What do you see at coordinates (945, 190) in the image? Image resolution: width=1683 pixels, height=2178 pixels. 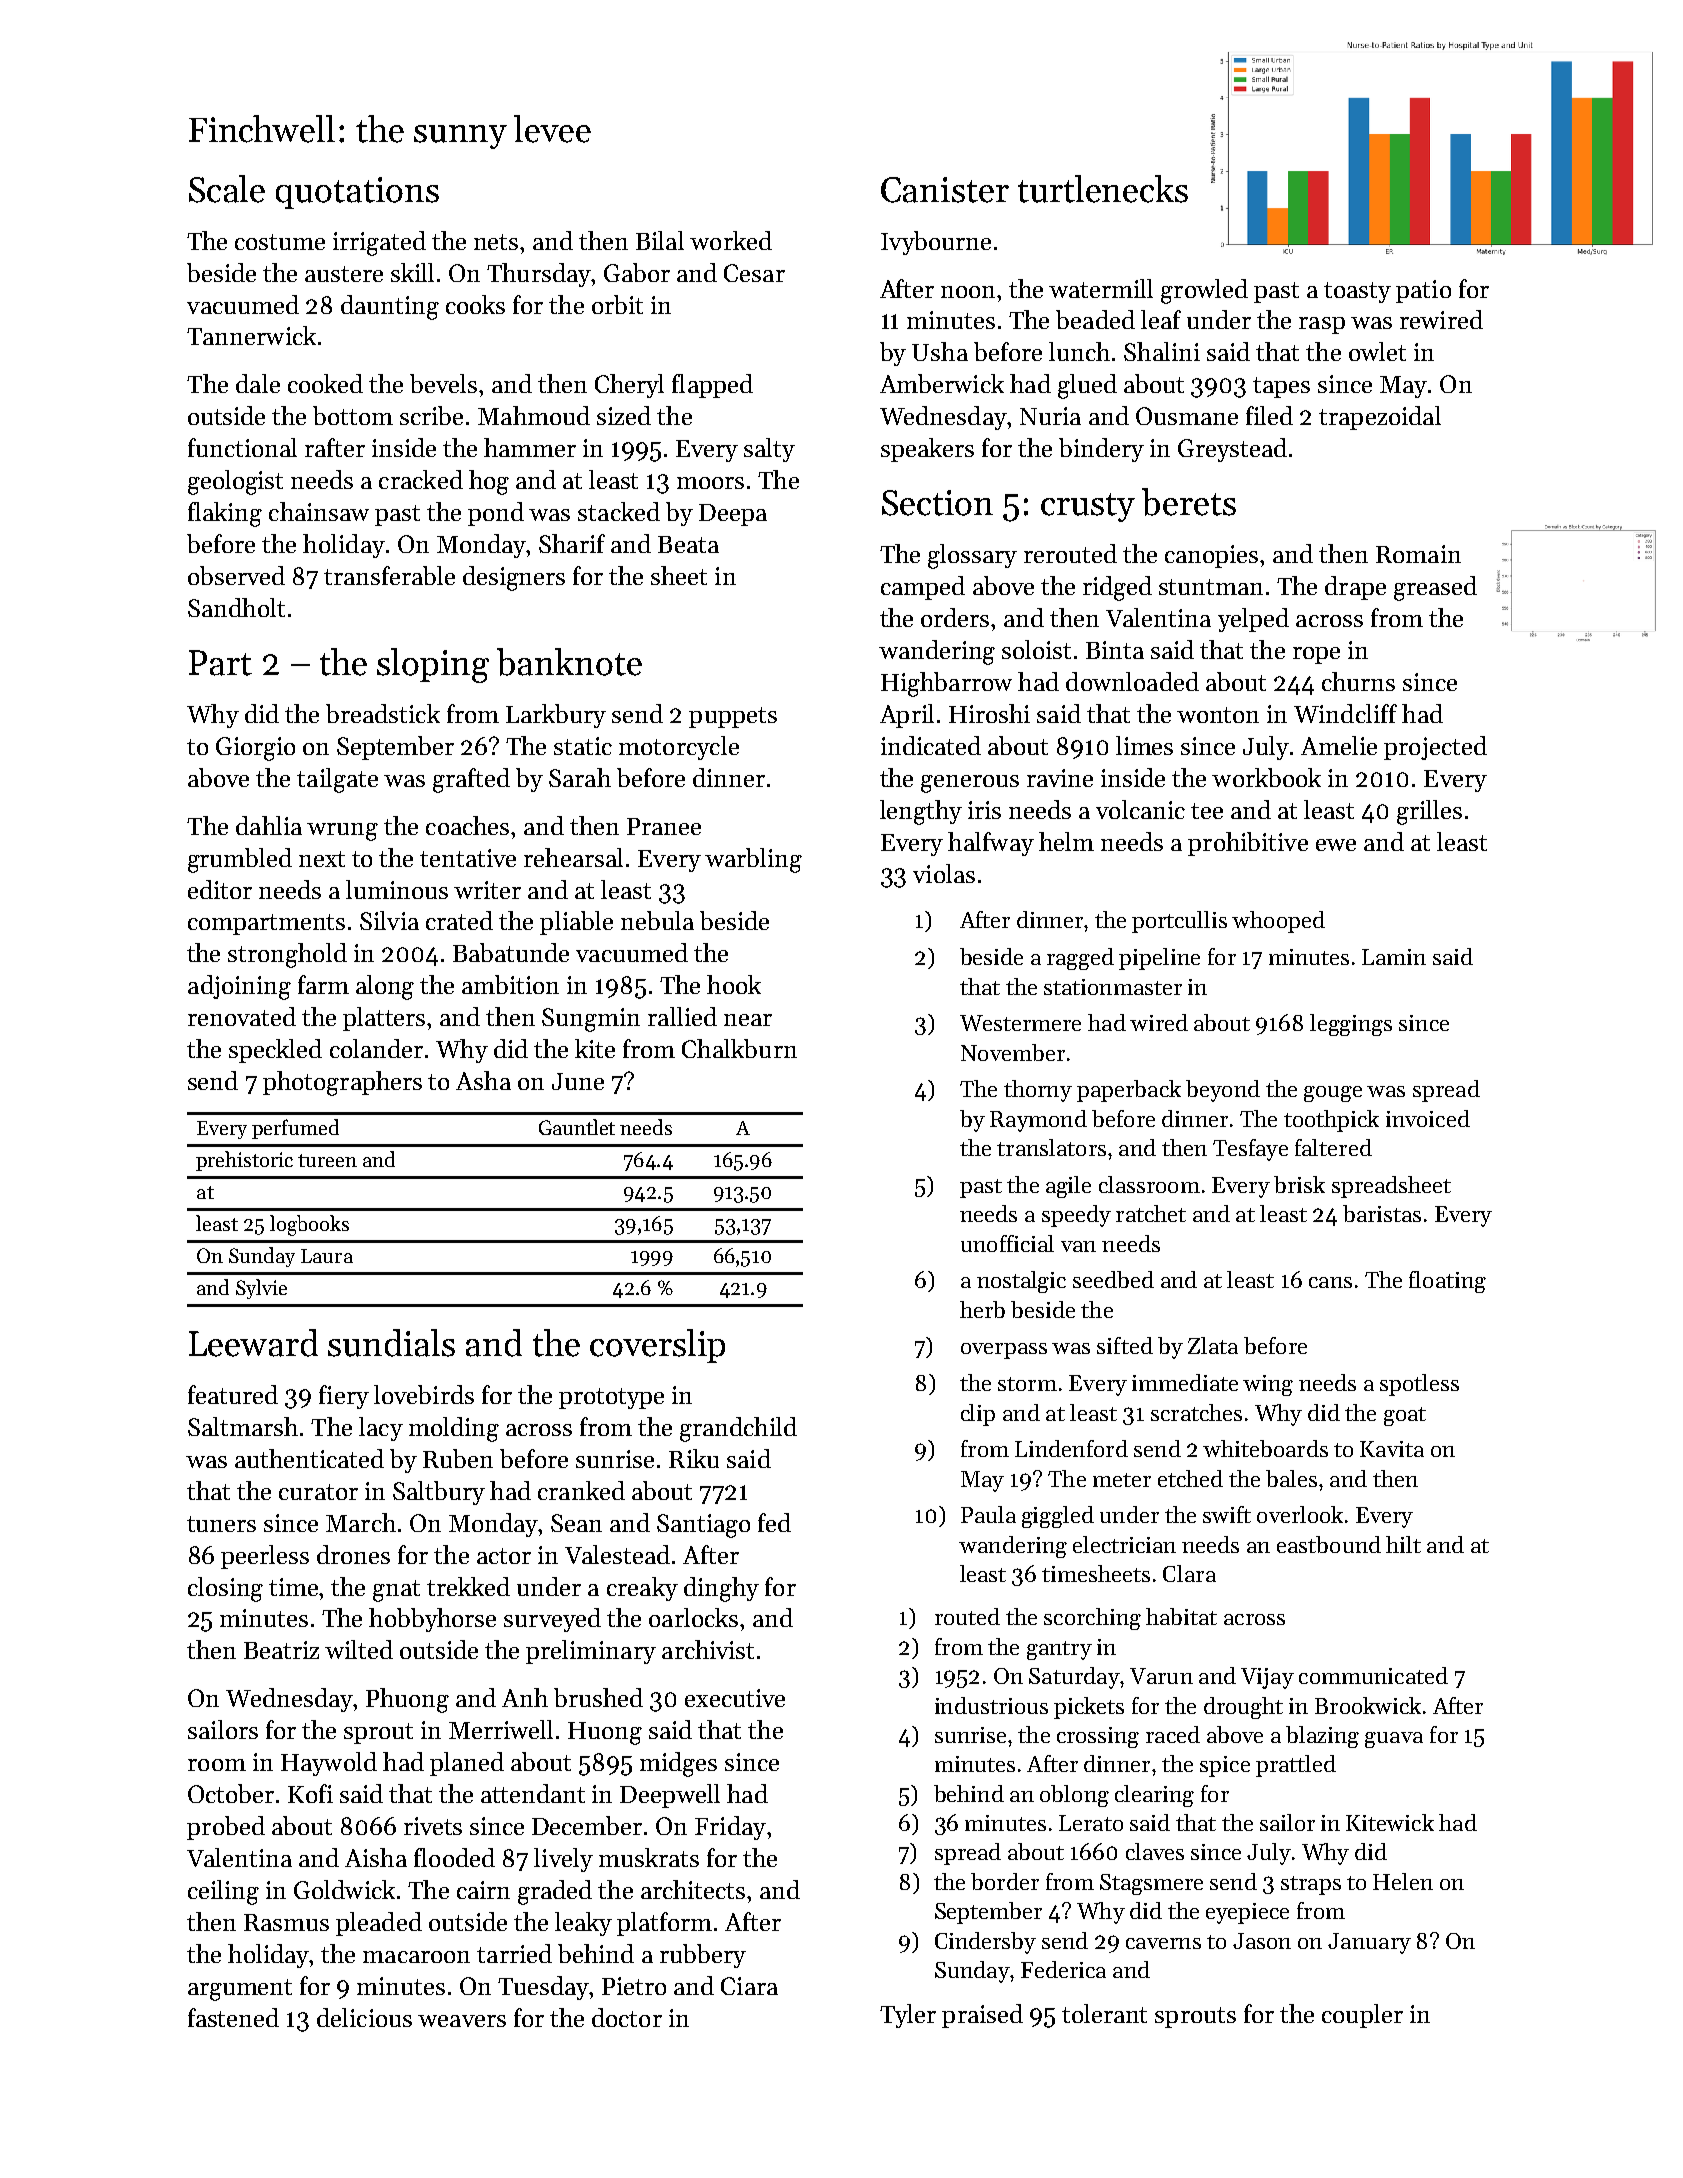 I see `Canister` at bounding box center [945, 190].
